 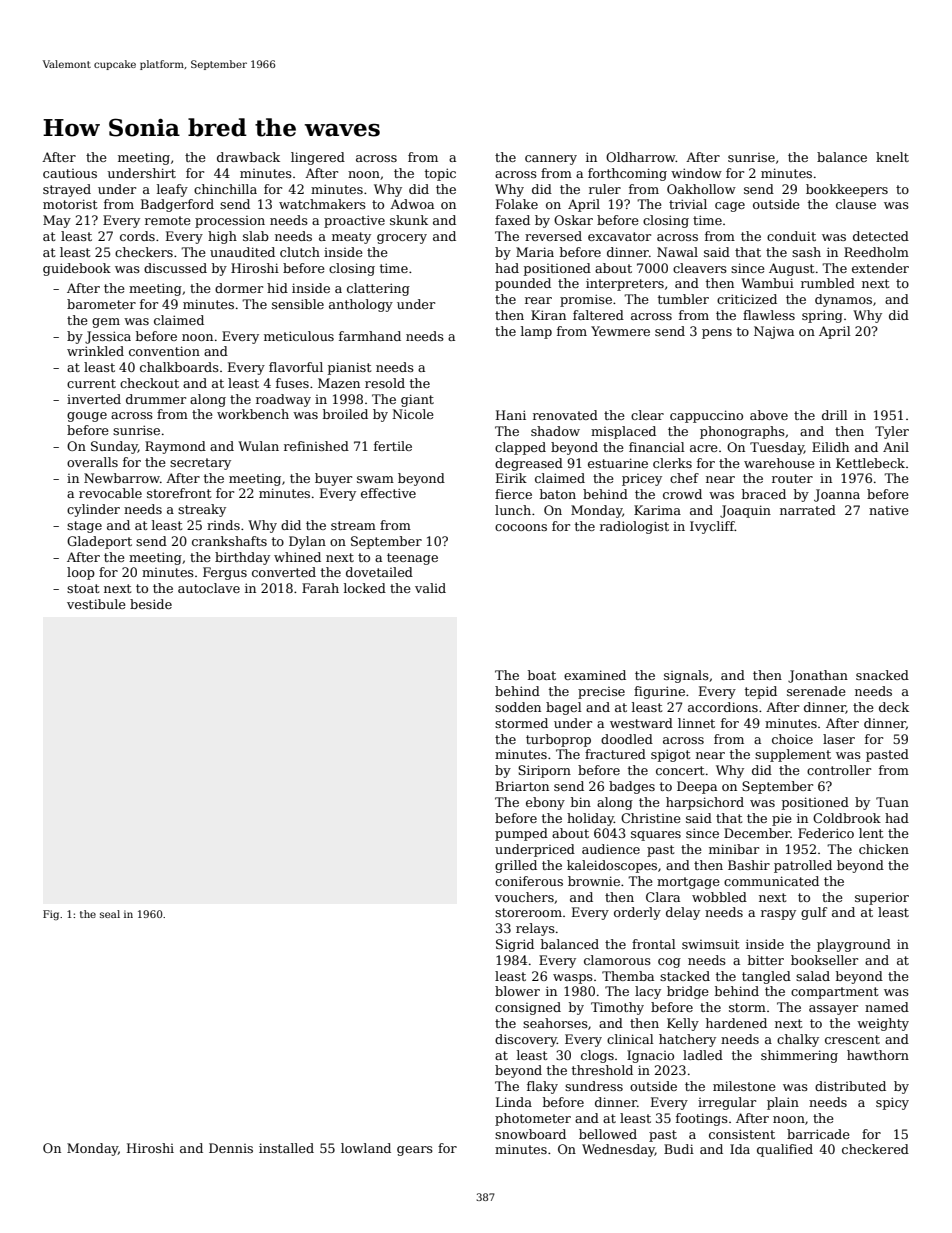 I want to click on lamp, so click(x=536, y=332).
